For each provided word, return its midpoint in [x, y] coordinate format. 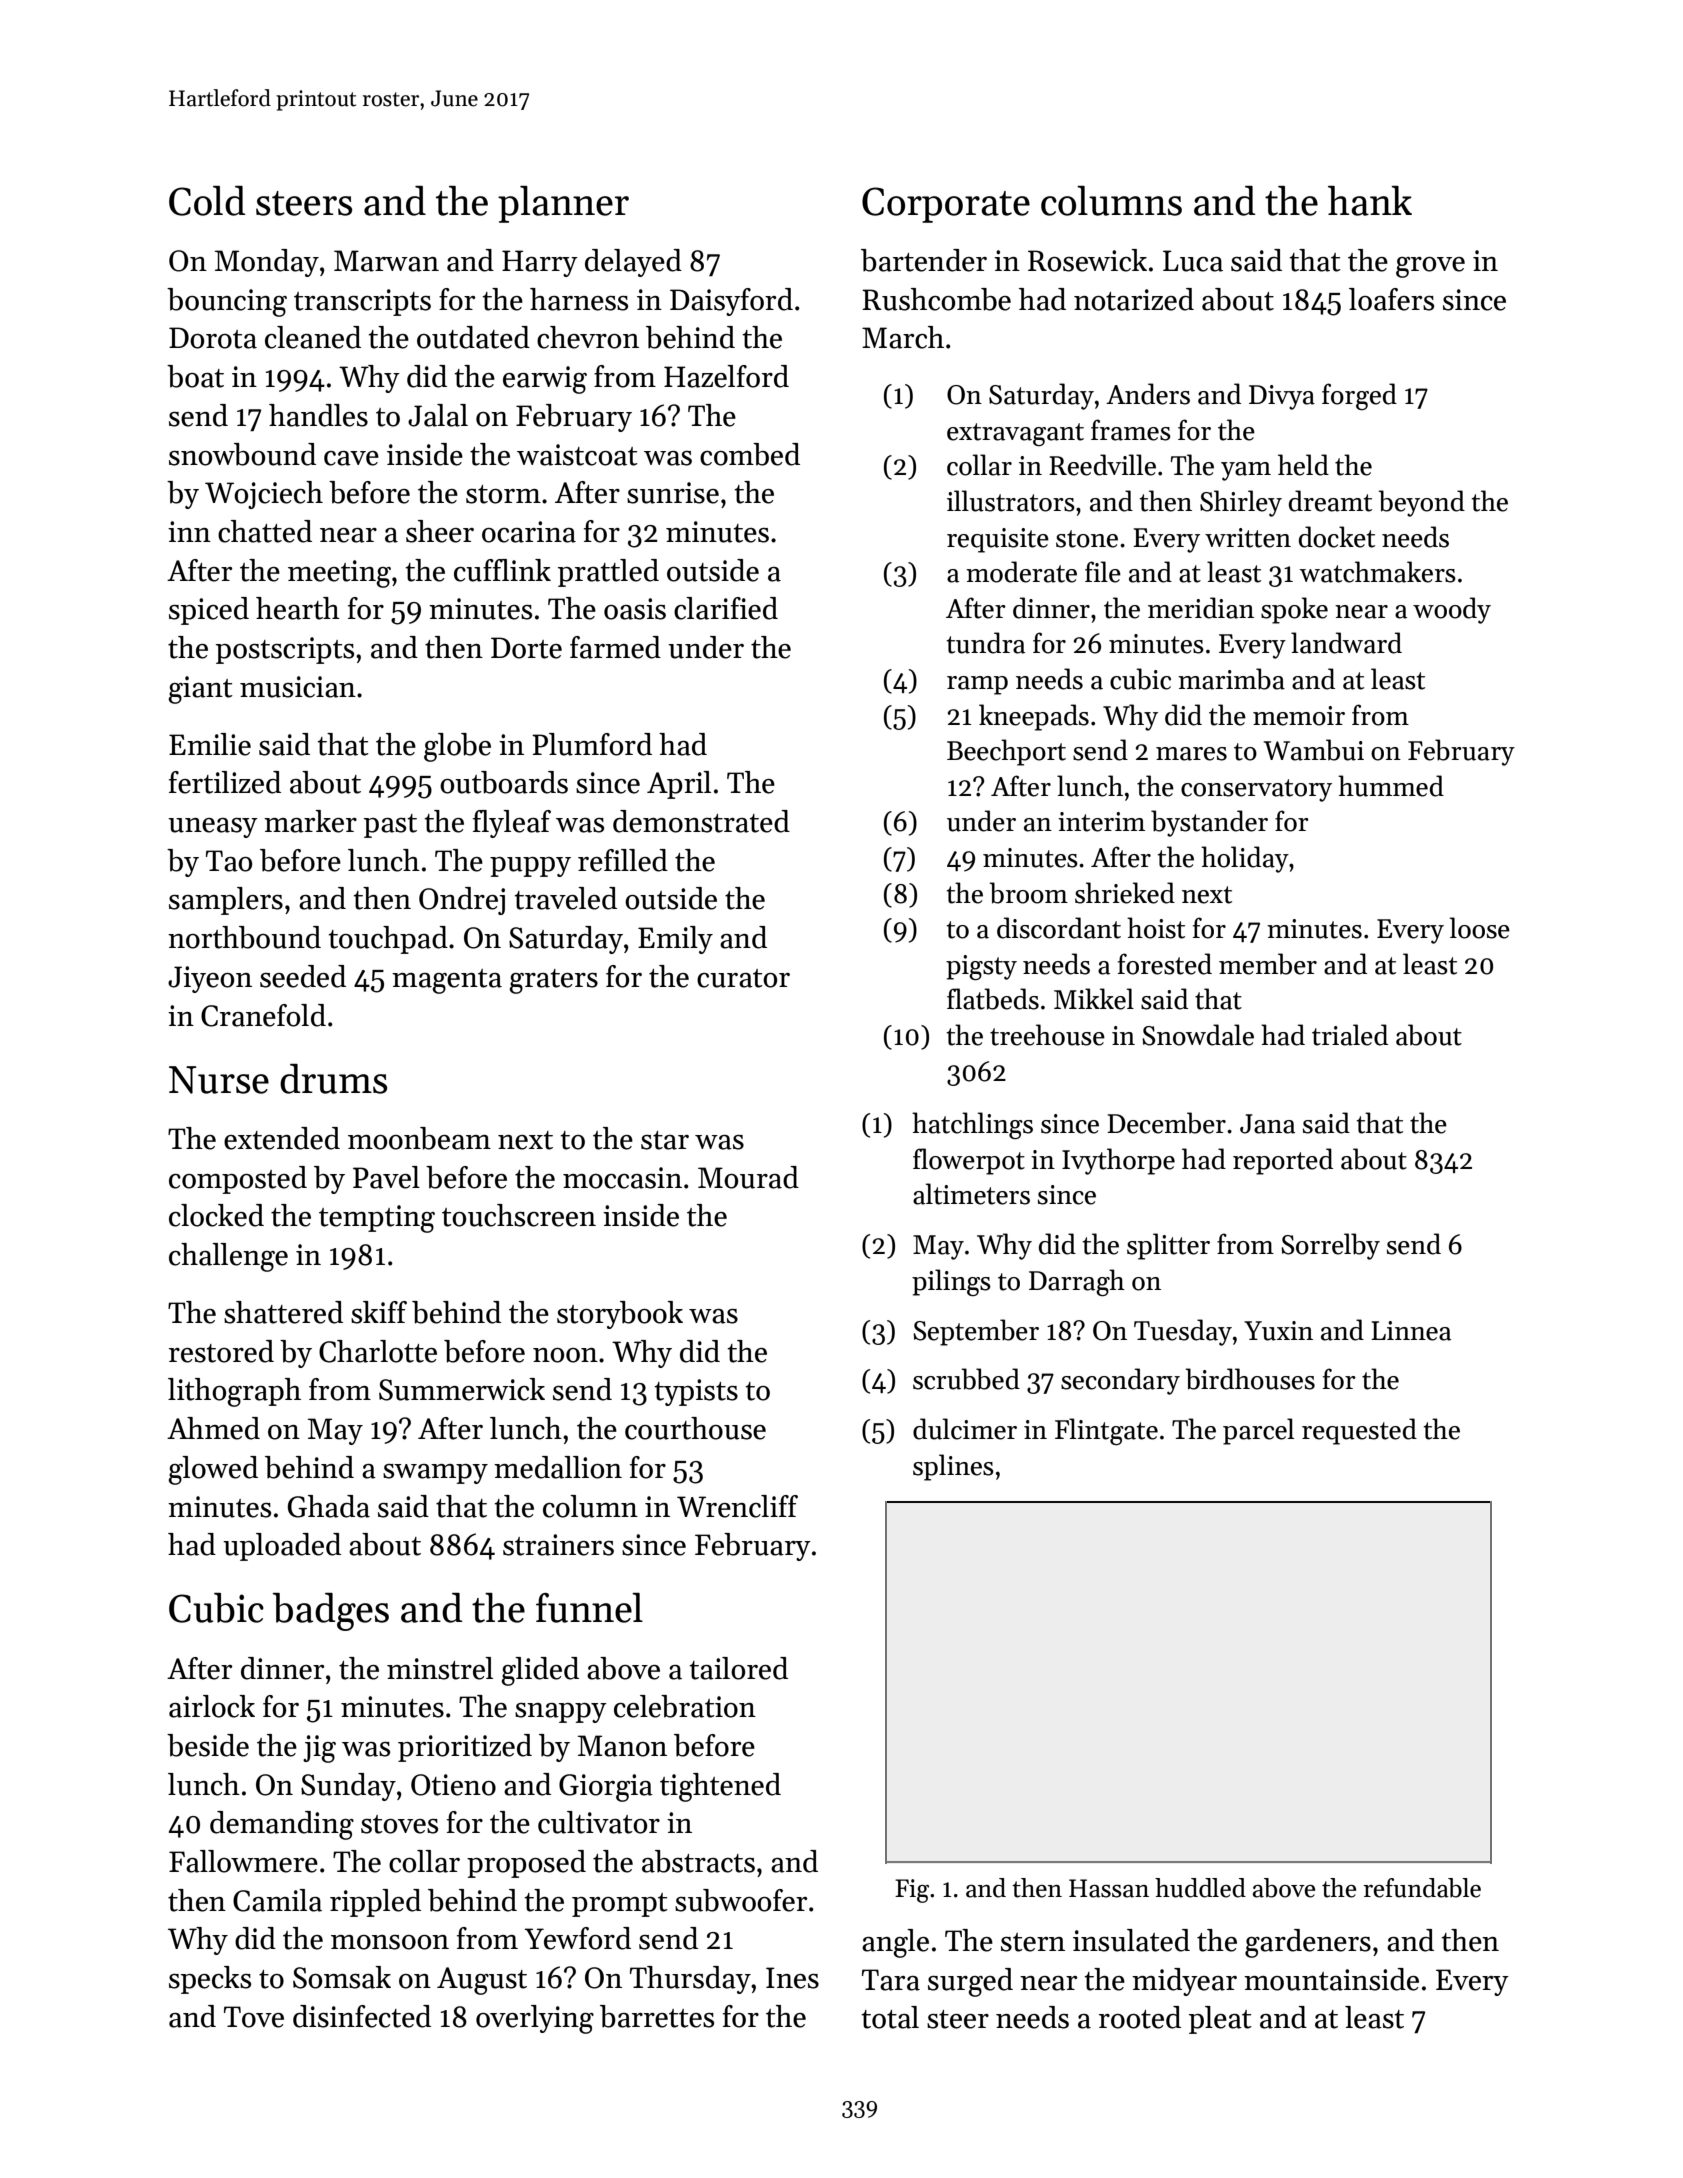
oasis [635, 609]
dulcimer [965, 1429]
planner [563, 204]
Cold [207, 201]
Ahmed [213, 1428]
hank [1370, 201]
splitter [1168, 1246]
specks [210, 1980]
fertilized [225, 782]
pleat [1220, 2020]
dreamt [1330, 501]
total [890, 2017]
